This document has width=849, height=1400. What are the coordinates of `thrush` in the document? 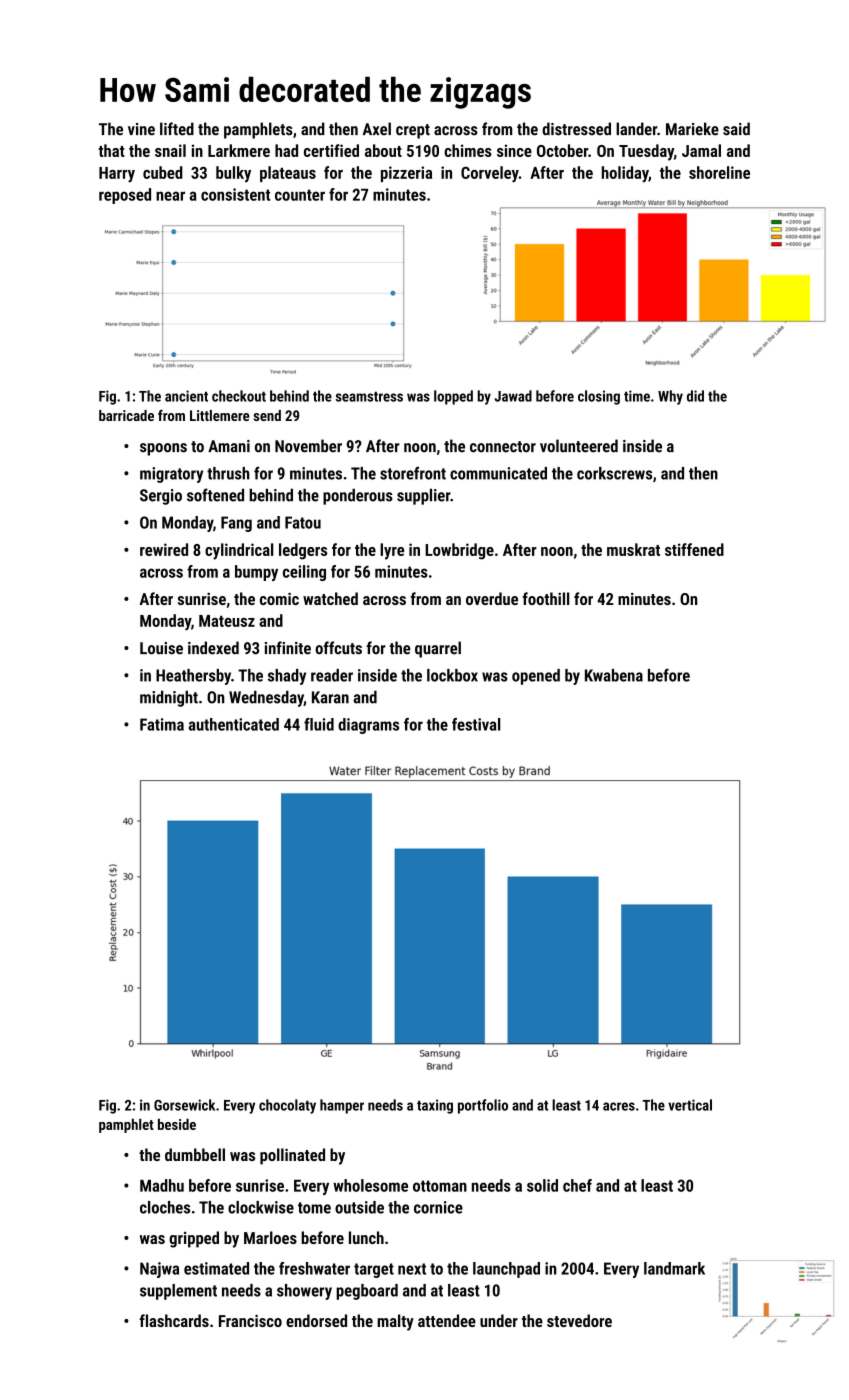 It's located at (228, 473).
